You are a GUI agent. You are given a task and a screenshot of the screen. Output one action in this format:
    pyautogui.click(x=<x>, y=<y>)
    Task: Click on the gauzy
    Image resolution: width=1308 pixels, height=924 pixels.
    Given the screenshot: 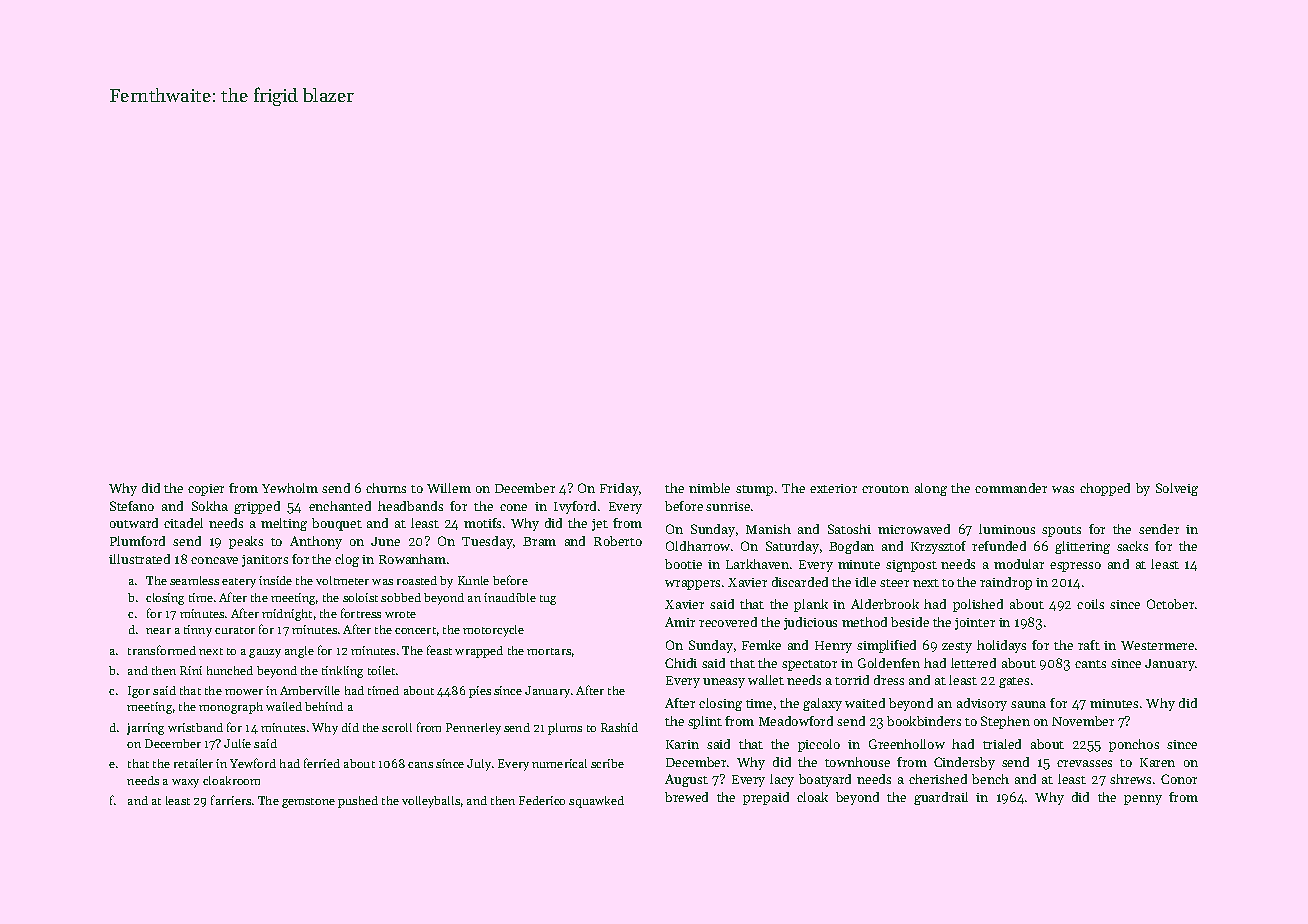 What is the action you would take?
    pyautogui.click(x=265, y=653)
